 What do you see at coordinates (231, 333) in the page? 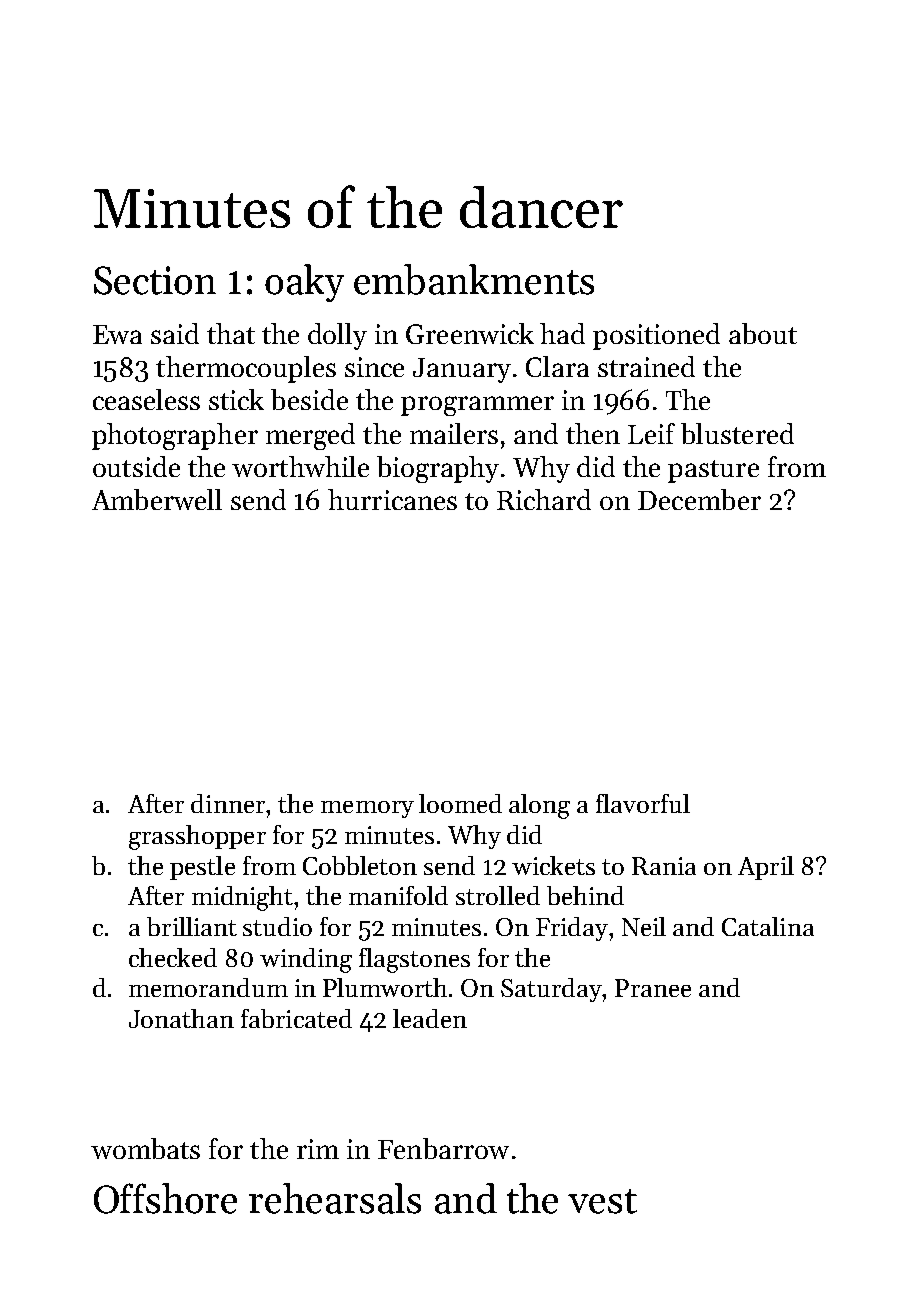
I see `that` at bounding box center [231, 333].
